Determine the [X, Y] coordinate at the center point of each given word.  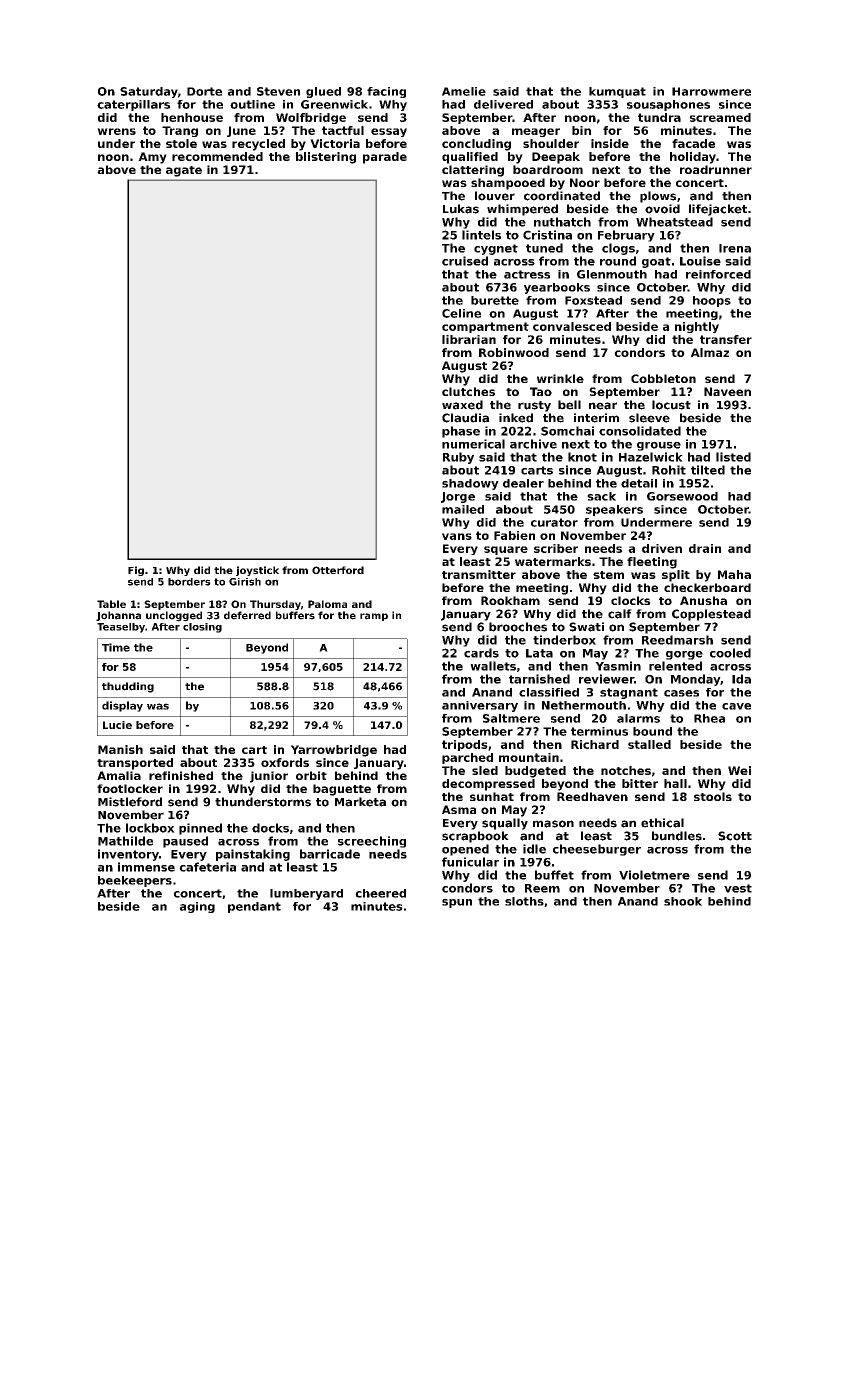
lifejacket [718, 210]
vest [738, 888]
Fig [136, 571]
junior [269, 777]
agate [184, 171]
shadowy [470, 484]
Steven [278, 91]
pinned [200, 829]
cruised [465, 261]
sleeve [649, 418]
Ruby [458, 458]
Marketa [360, 802]
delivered [503, 104]
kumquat [617, 92]
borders [189, 582]
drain [705, 548]
